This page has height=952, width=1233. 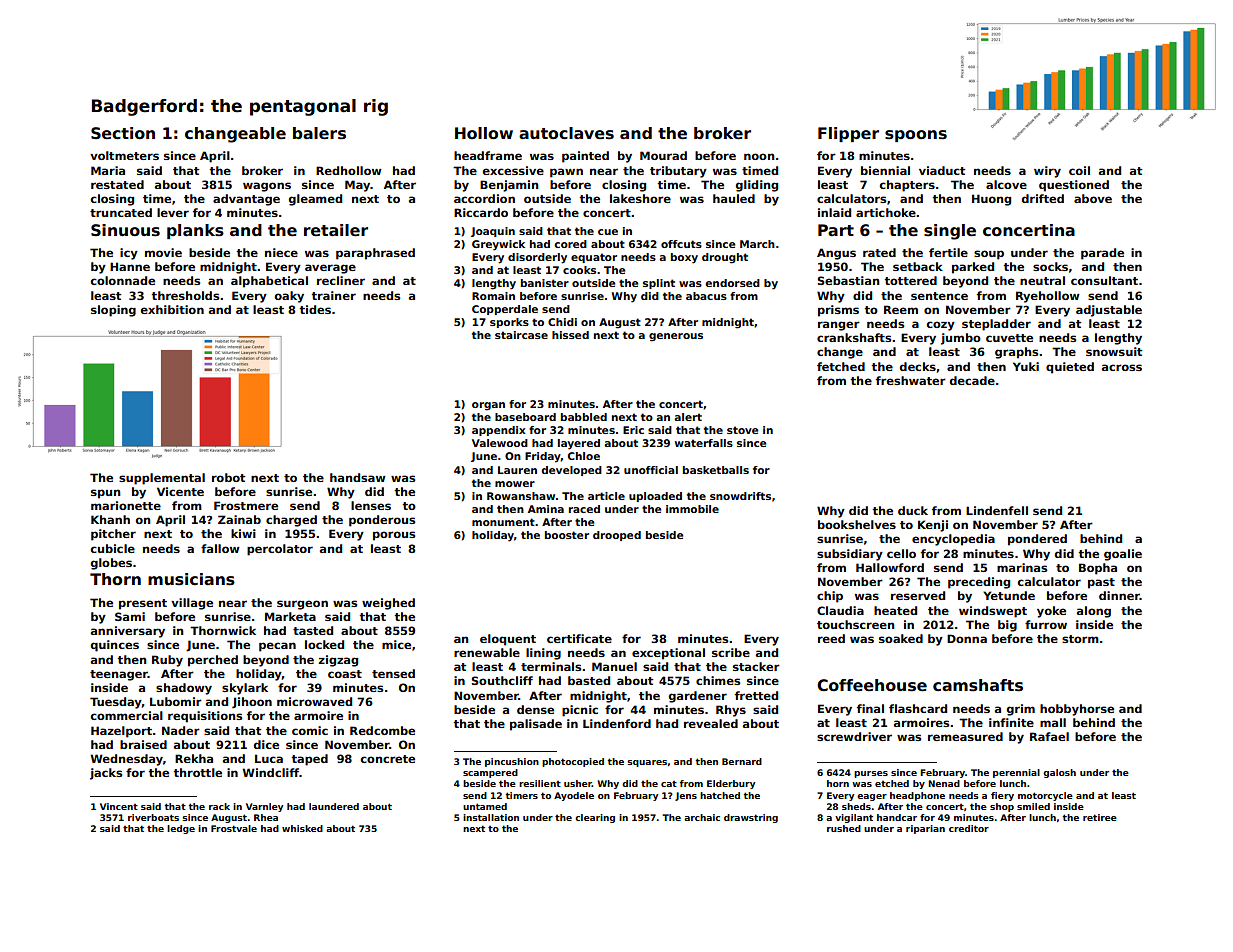 What do you see at coordinates (551, 666) in the page?
I see `terminals` at bounding box center [551, 666].
